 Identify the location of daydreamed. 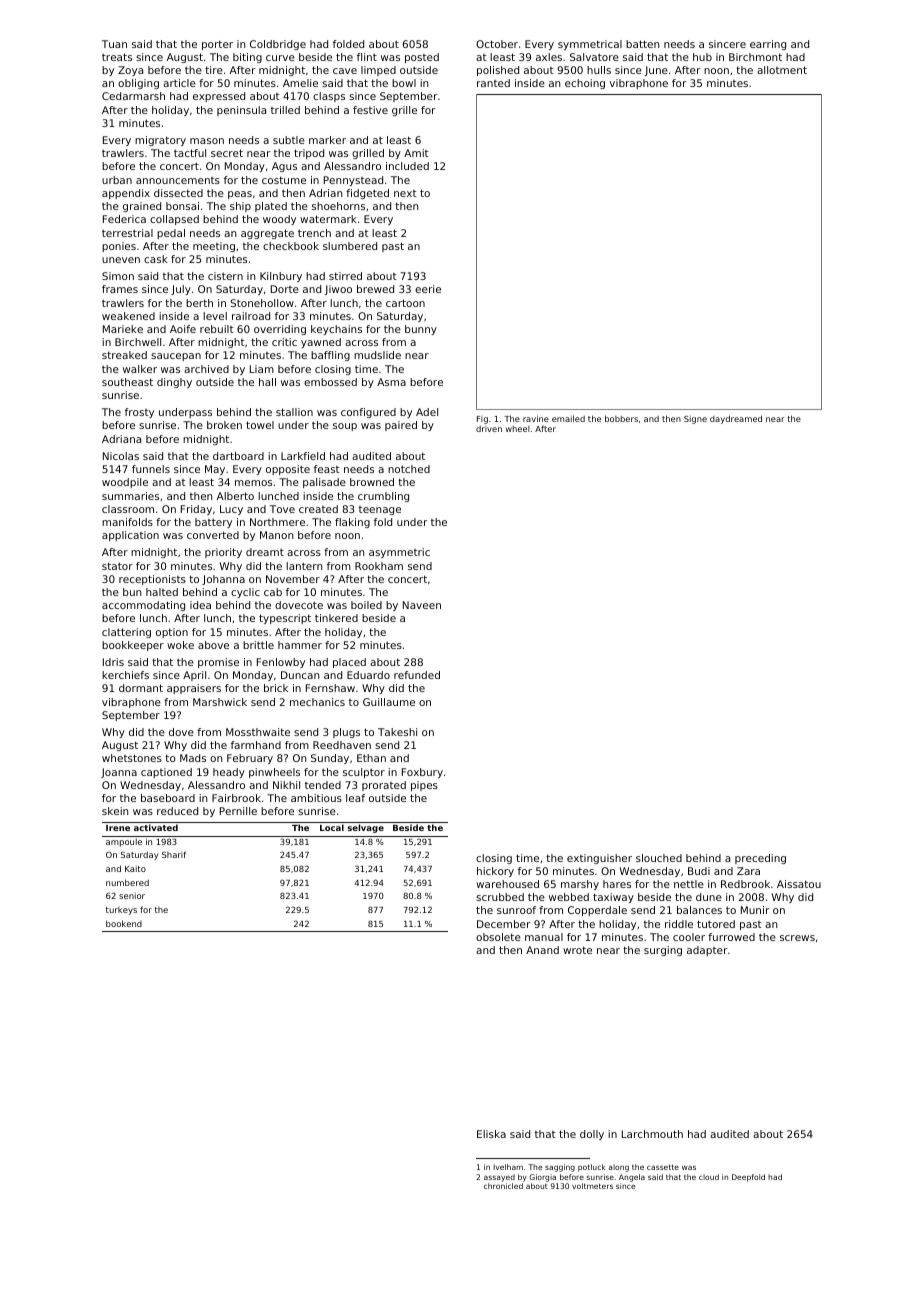
(736, 419).
